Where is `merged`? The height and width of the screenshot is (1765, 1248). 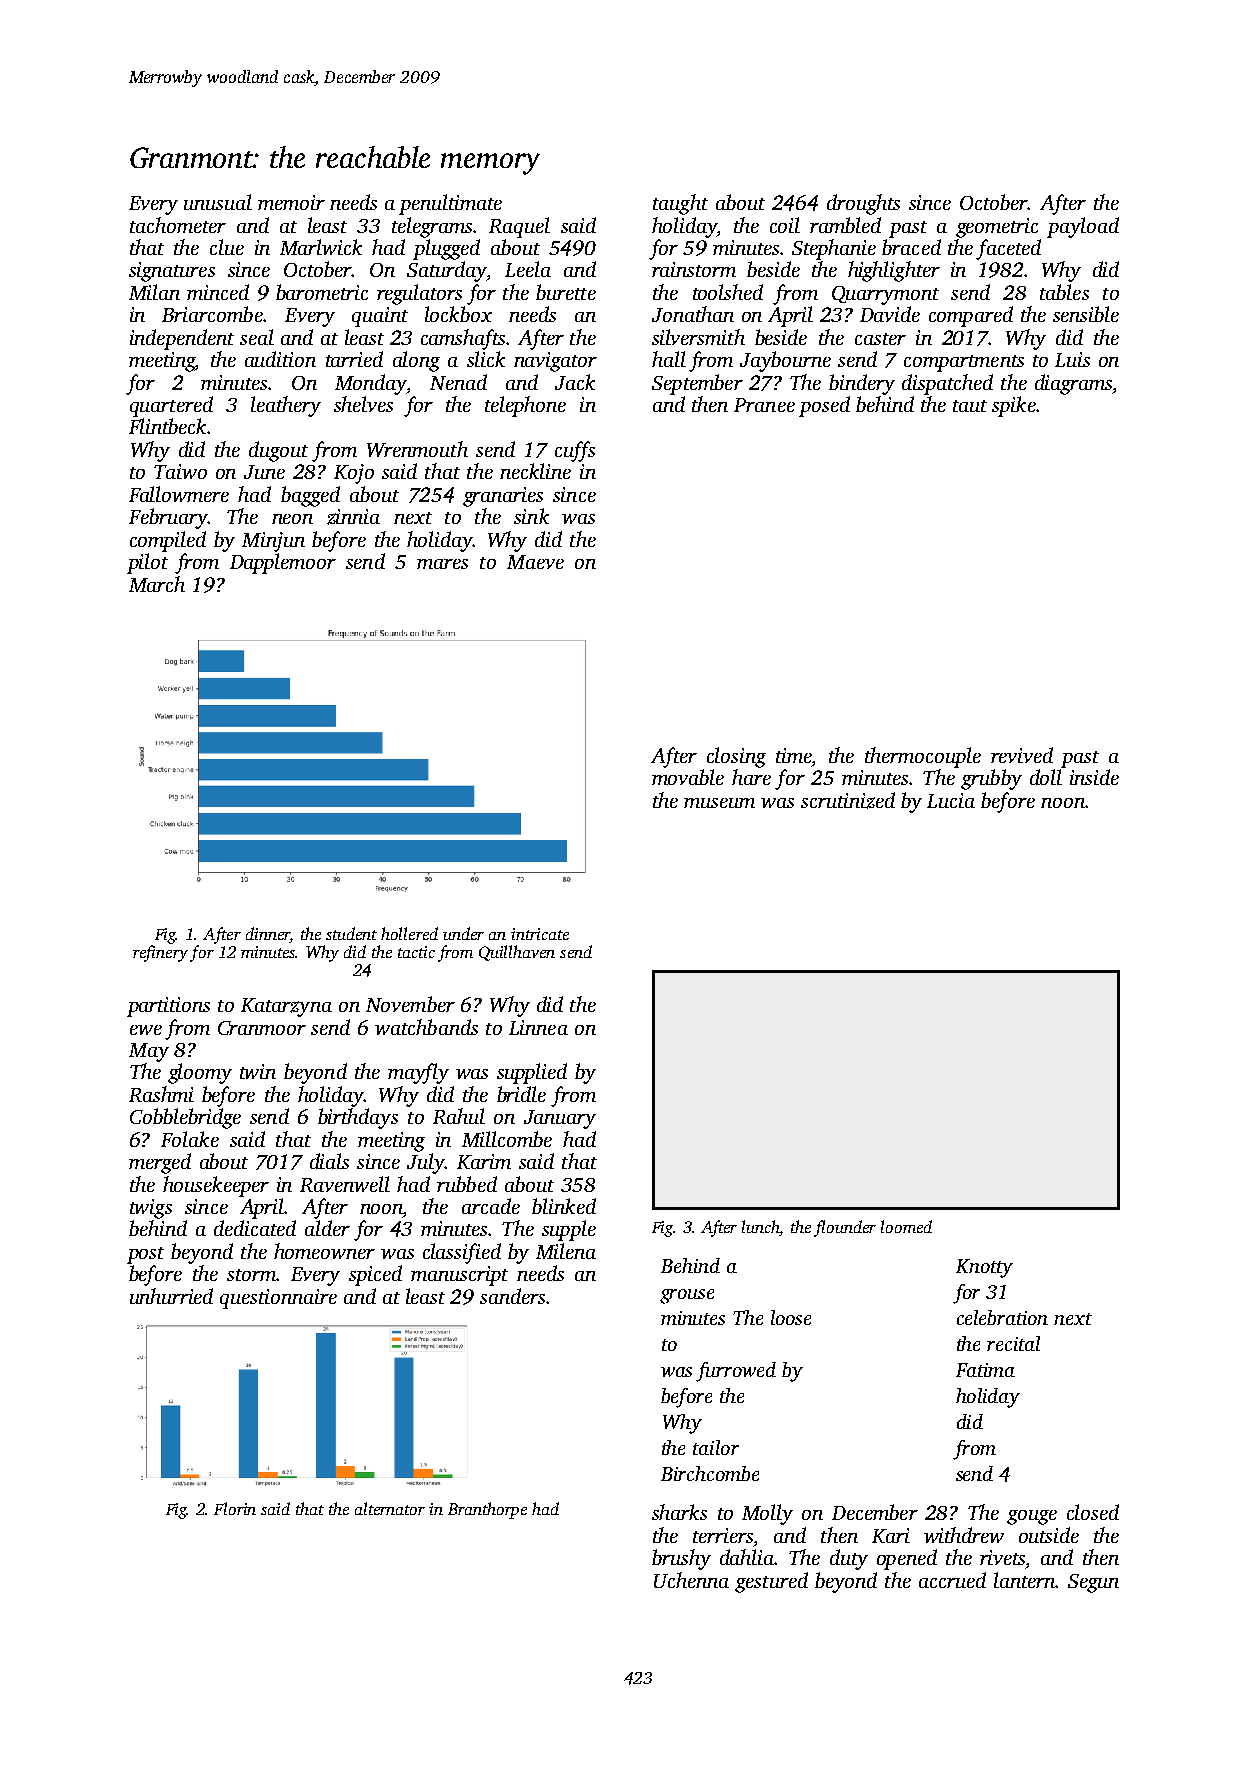 merged is located at coordinates (160, 1163).
